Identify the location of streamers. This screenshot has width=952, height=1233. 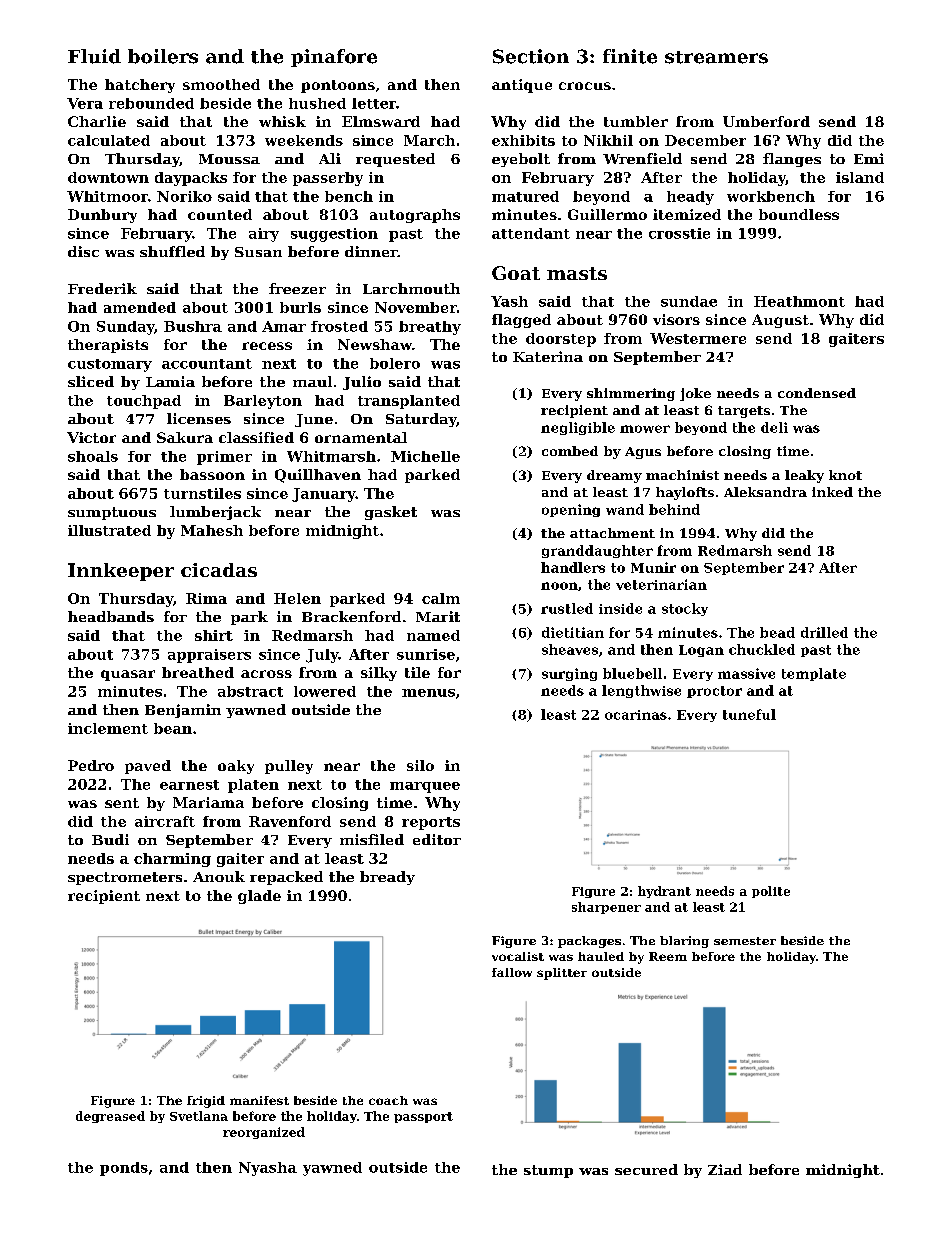
(716, 57).
